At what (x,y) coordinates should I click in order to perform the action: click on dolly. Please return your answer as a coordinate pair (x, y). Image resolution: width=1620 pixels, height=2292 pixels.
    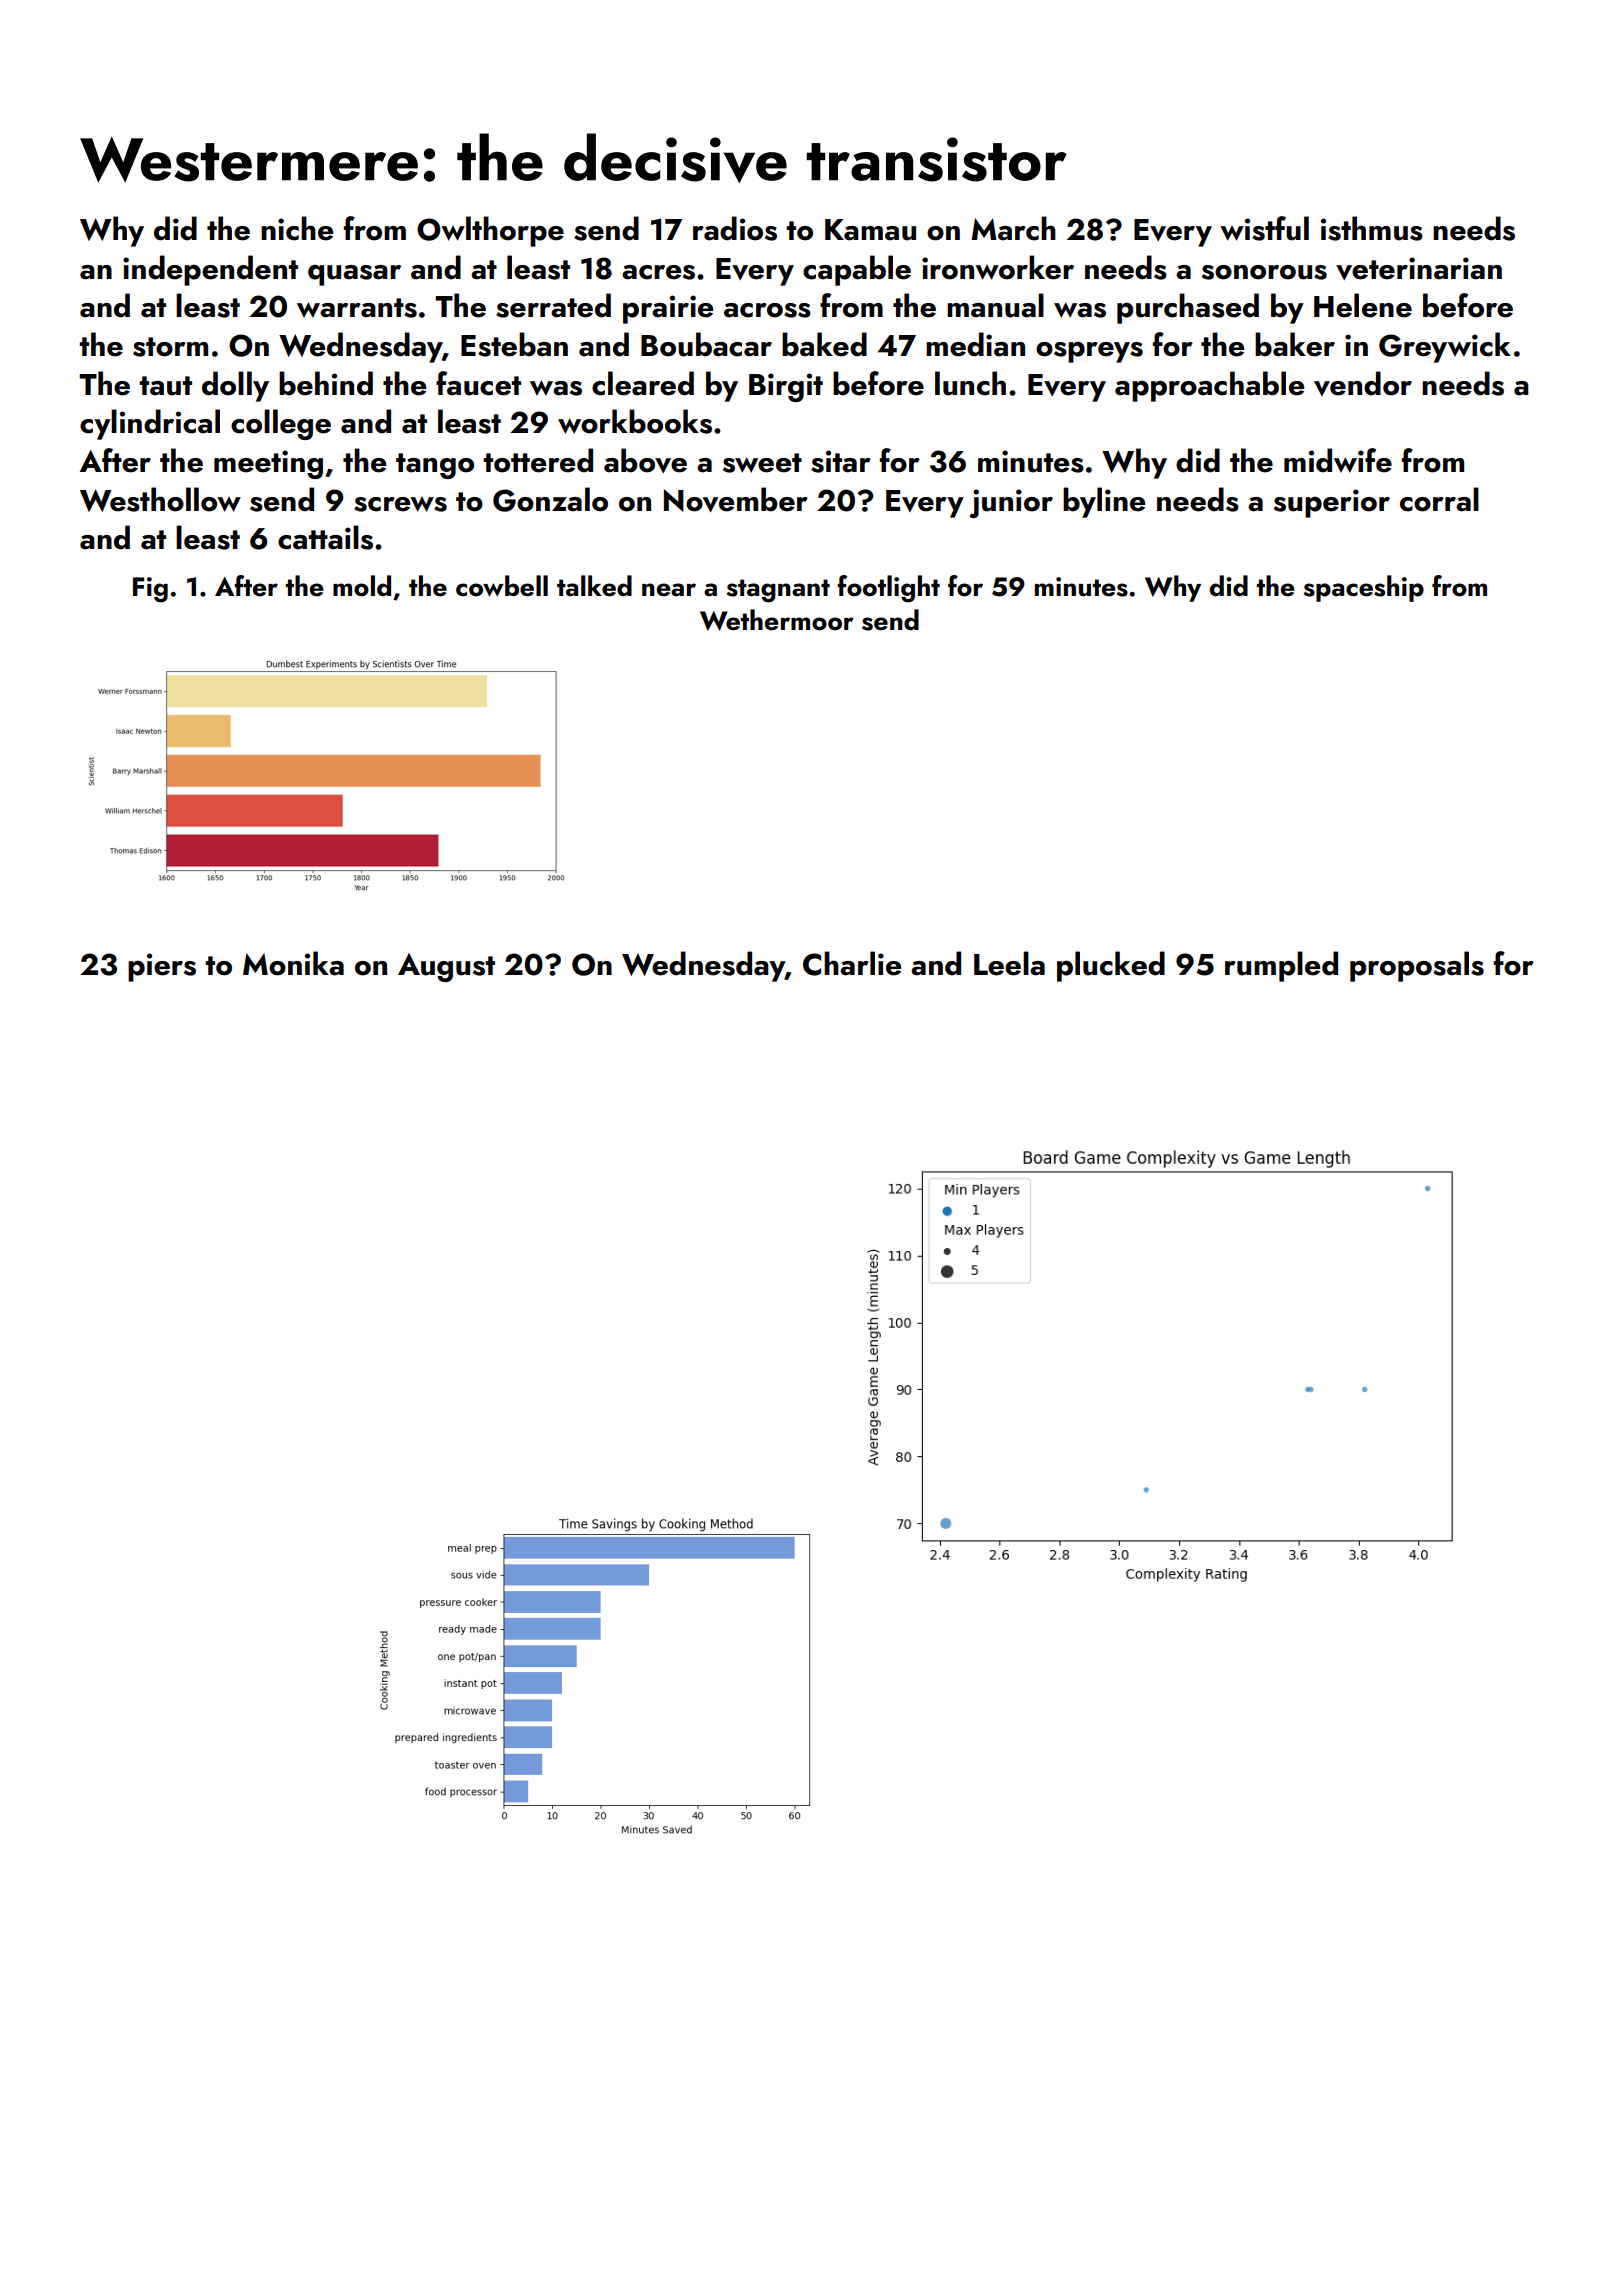
    Looking at the image, I should click on (235, 386).
